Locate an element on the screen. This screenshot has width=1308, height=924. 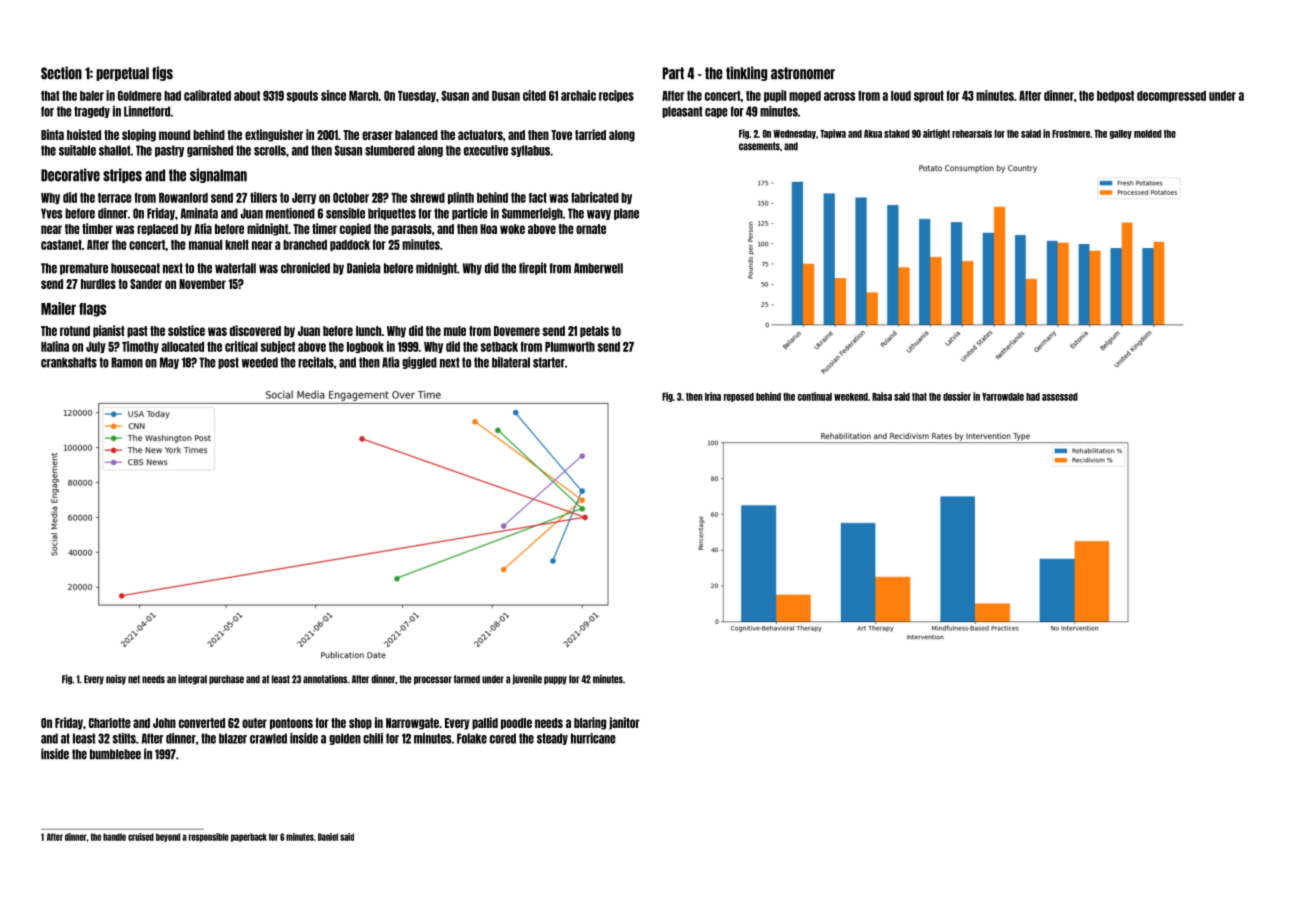
astronomer is located at coordinates (803, 73).
